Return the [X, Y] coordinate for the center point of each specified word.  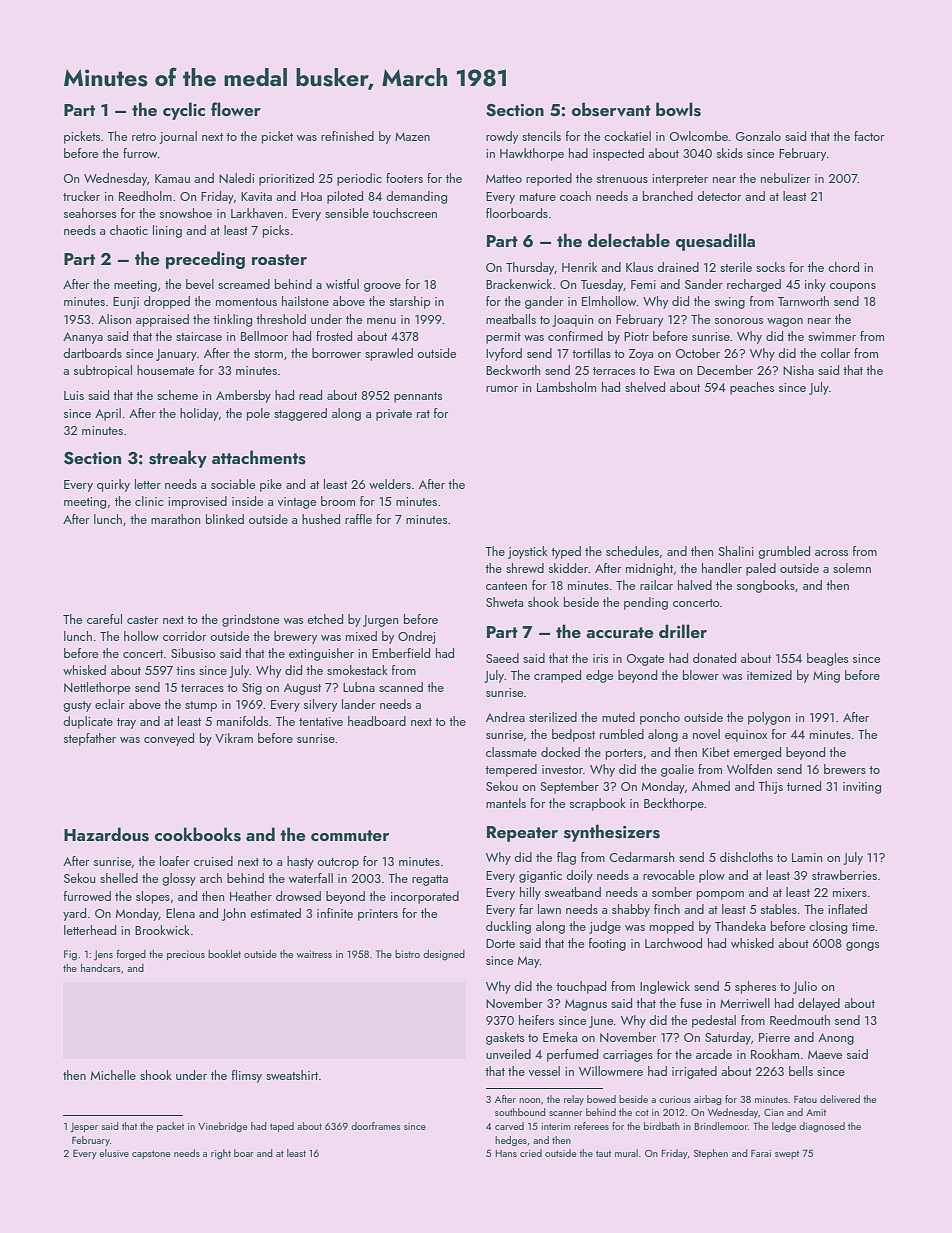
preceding [205, 260]
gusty [77, 706]
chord [843, 267]
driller [683, 631]
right [221, 1154]
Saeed [502, 658]
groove [382, 287]
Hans [506, 1153]
